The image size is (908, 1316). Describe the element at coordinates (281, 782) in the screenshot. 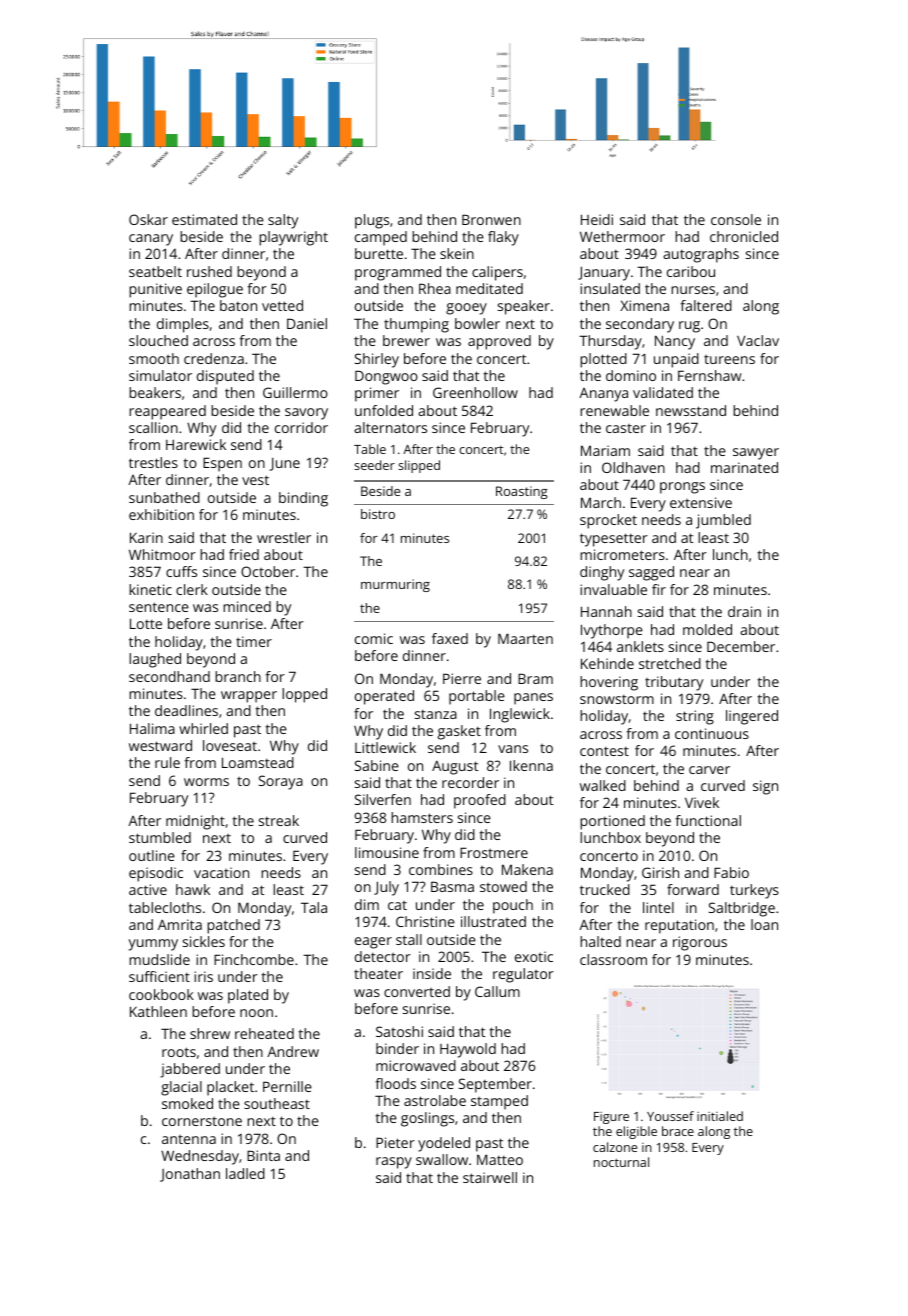

I see `Soraya` at that location.
